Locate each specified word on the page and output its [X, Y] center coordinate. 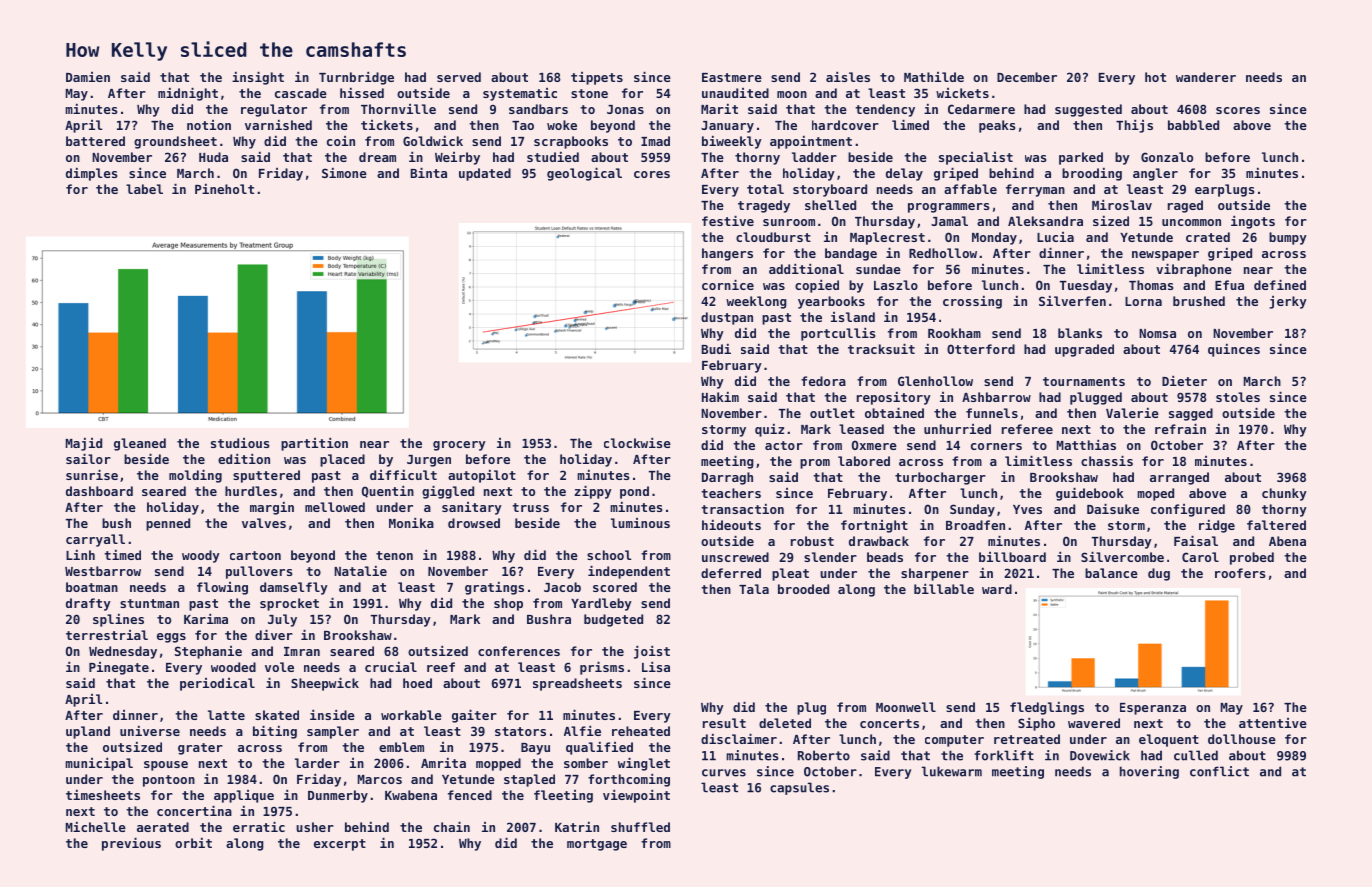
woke [562, 125]
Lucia [1055, 237]
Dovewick [1100, 755]
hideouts [731, 525]
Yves [1027, 509]
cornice [728, 285]
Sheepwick [325, 684]
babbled [1193, 125]
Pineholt [224, 189]
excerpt [340, 845]
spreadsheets [577, 684]
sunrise [92, 475]
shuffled [640, 827]
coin [341, 141]
